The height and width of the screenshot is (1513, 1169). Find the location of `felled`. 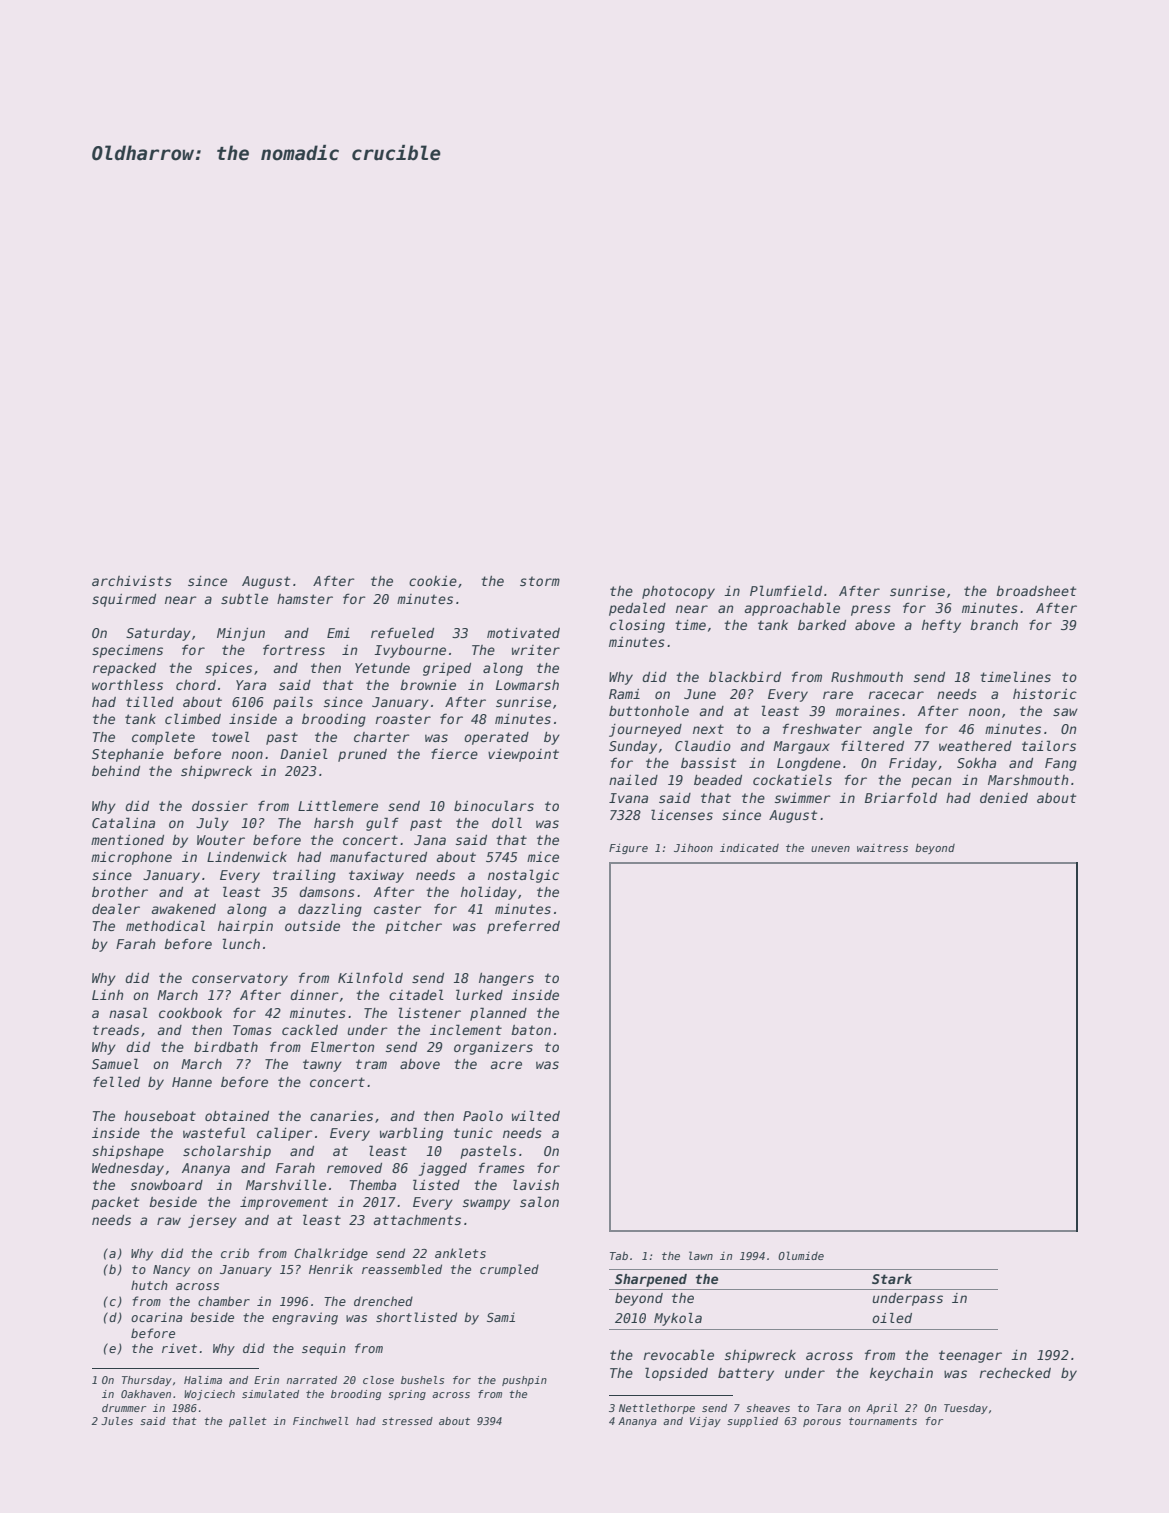

felled is located at coordinates (116, 1081).
